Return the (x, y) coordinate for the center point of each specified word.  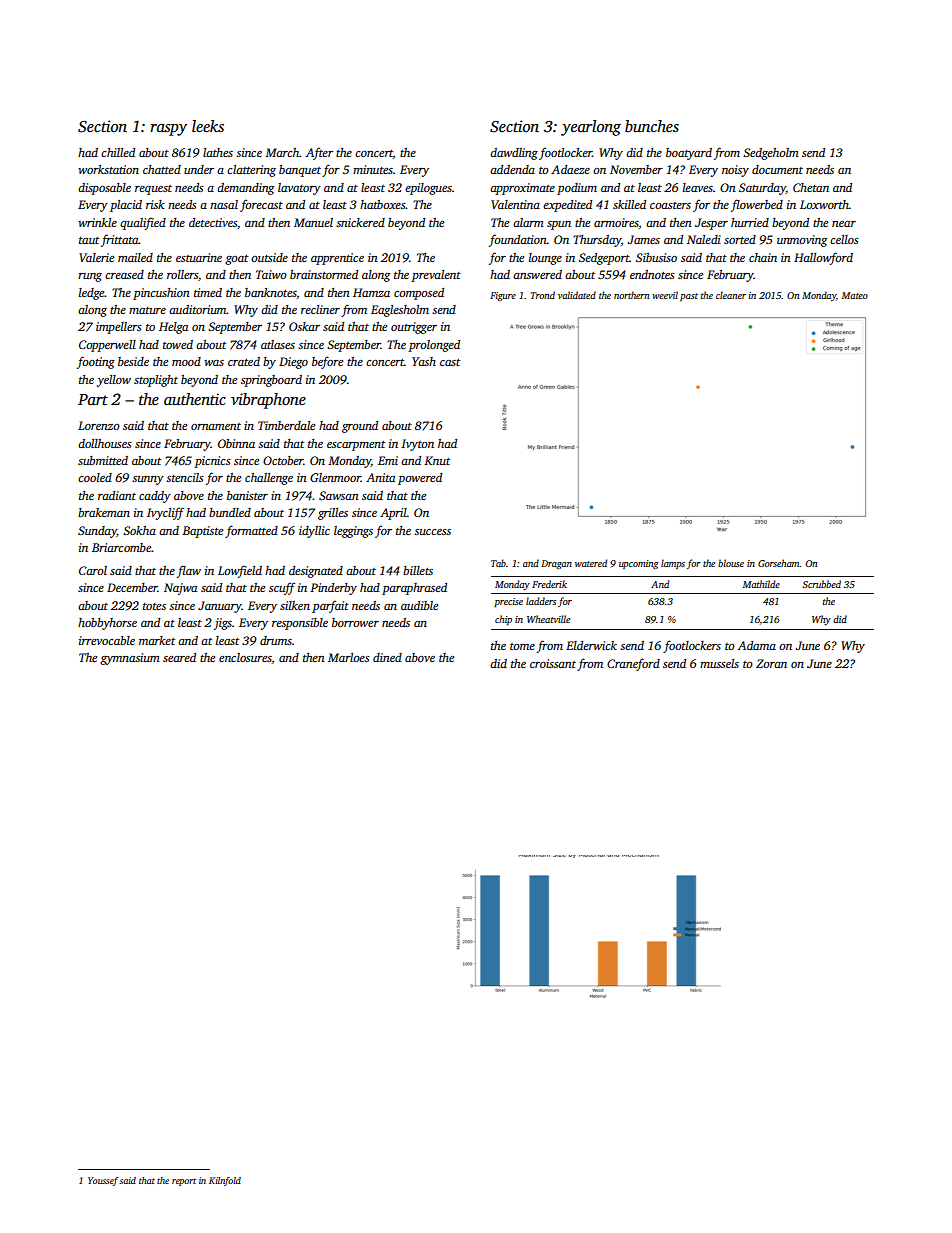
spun (559, 225)
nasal (224, 204)
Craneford (633, 664)
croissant (553, 663)
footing (96, 362)
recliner (320, 309)
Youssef (103, 1181)
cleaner (731, 295)
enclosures (245, 657)
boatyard (689, 154)
